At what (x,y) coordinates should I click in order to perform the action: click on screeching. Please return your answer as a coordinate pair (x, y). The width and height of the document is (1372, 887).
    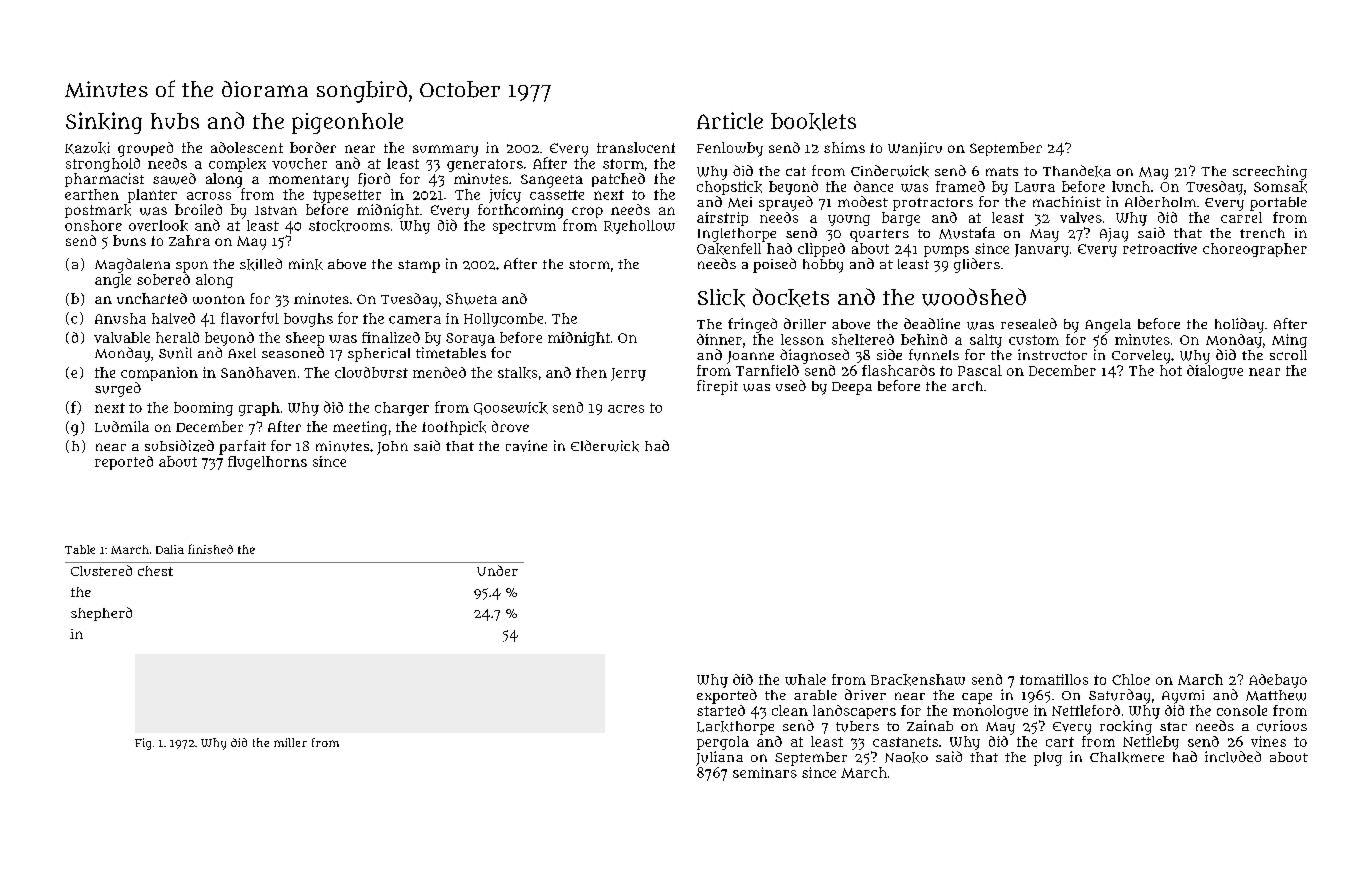
    Looking at the image, I should click on (1270, 172).
